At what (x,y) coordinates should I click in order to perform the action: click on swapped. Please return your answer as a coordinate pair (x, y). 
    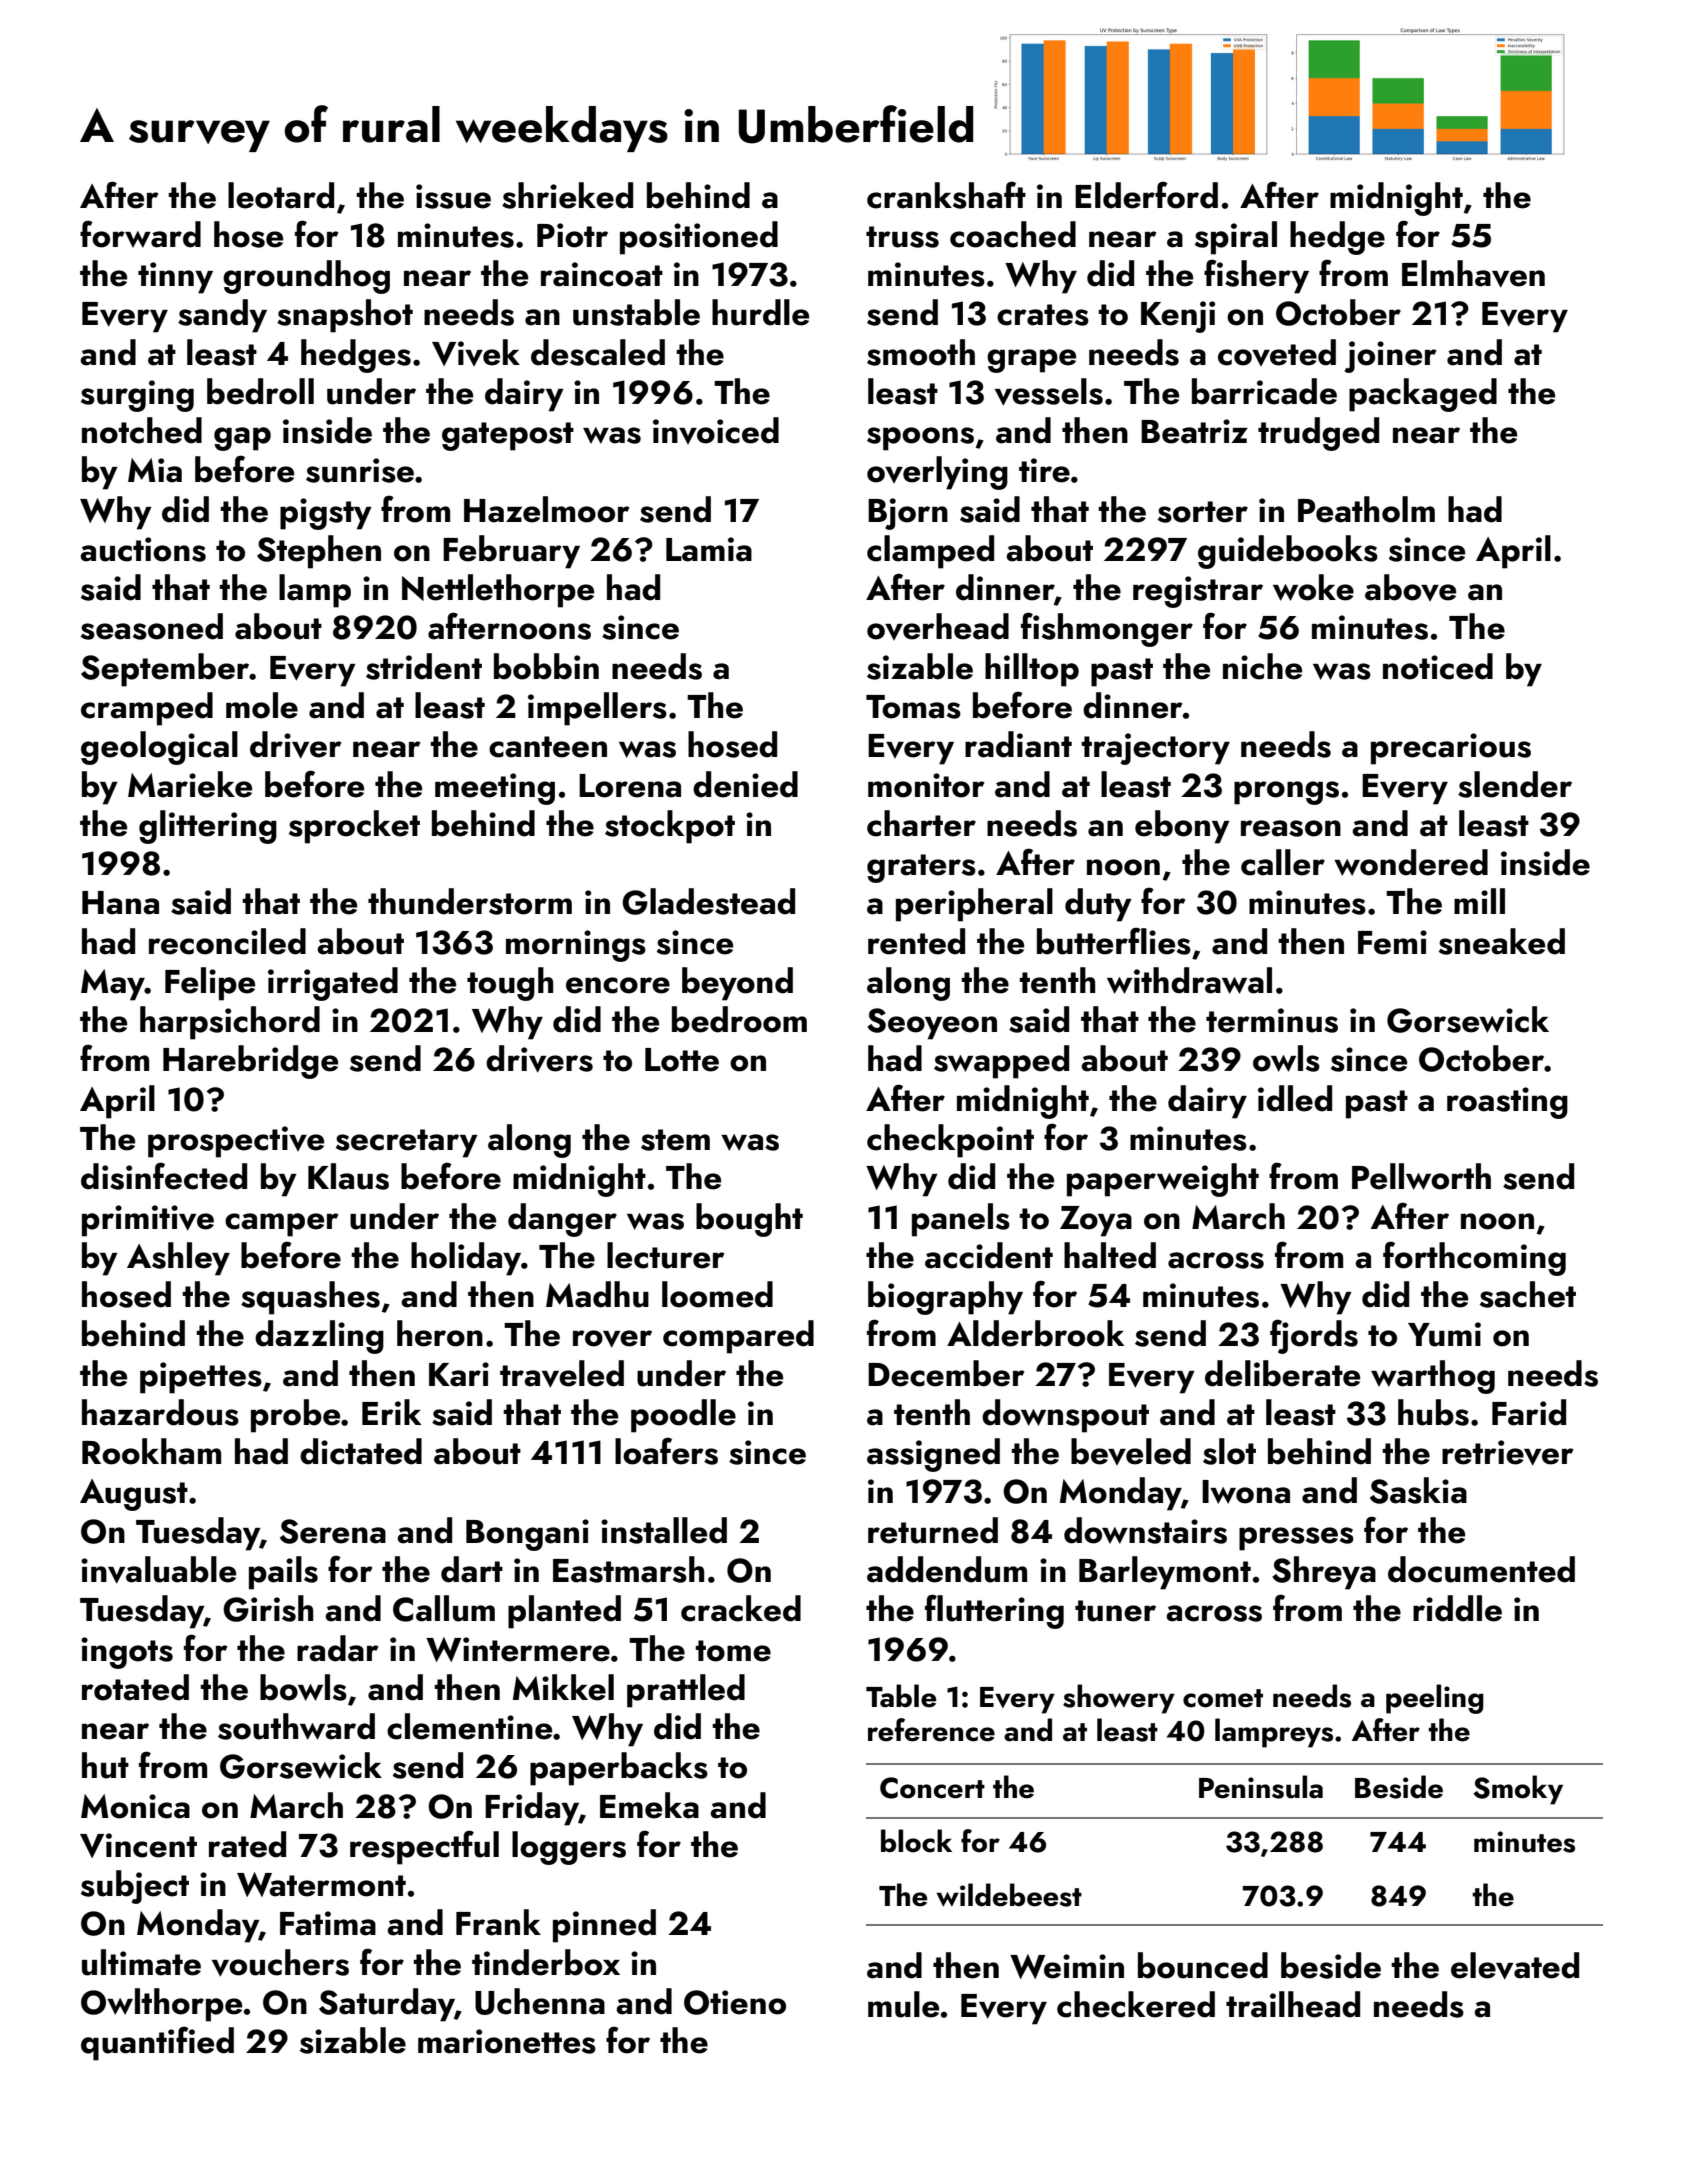
    Looking at the image, I should click on (1001, 1062).
